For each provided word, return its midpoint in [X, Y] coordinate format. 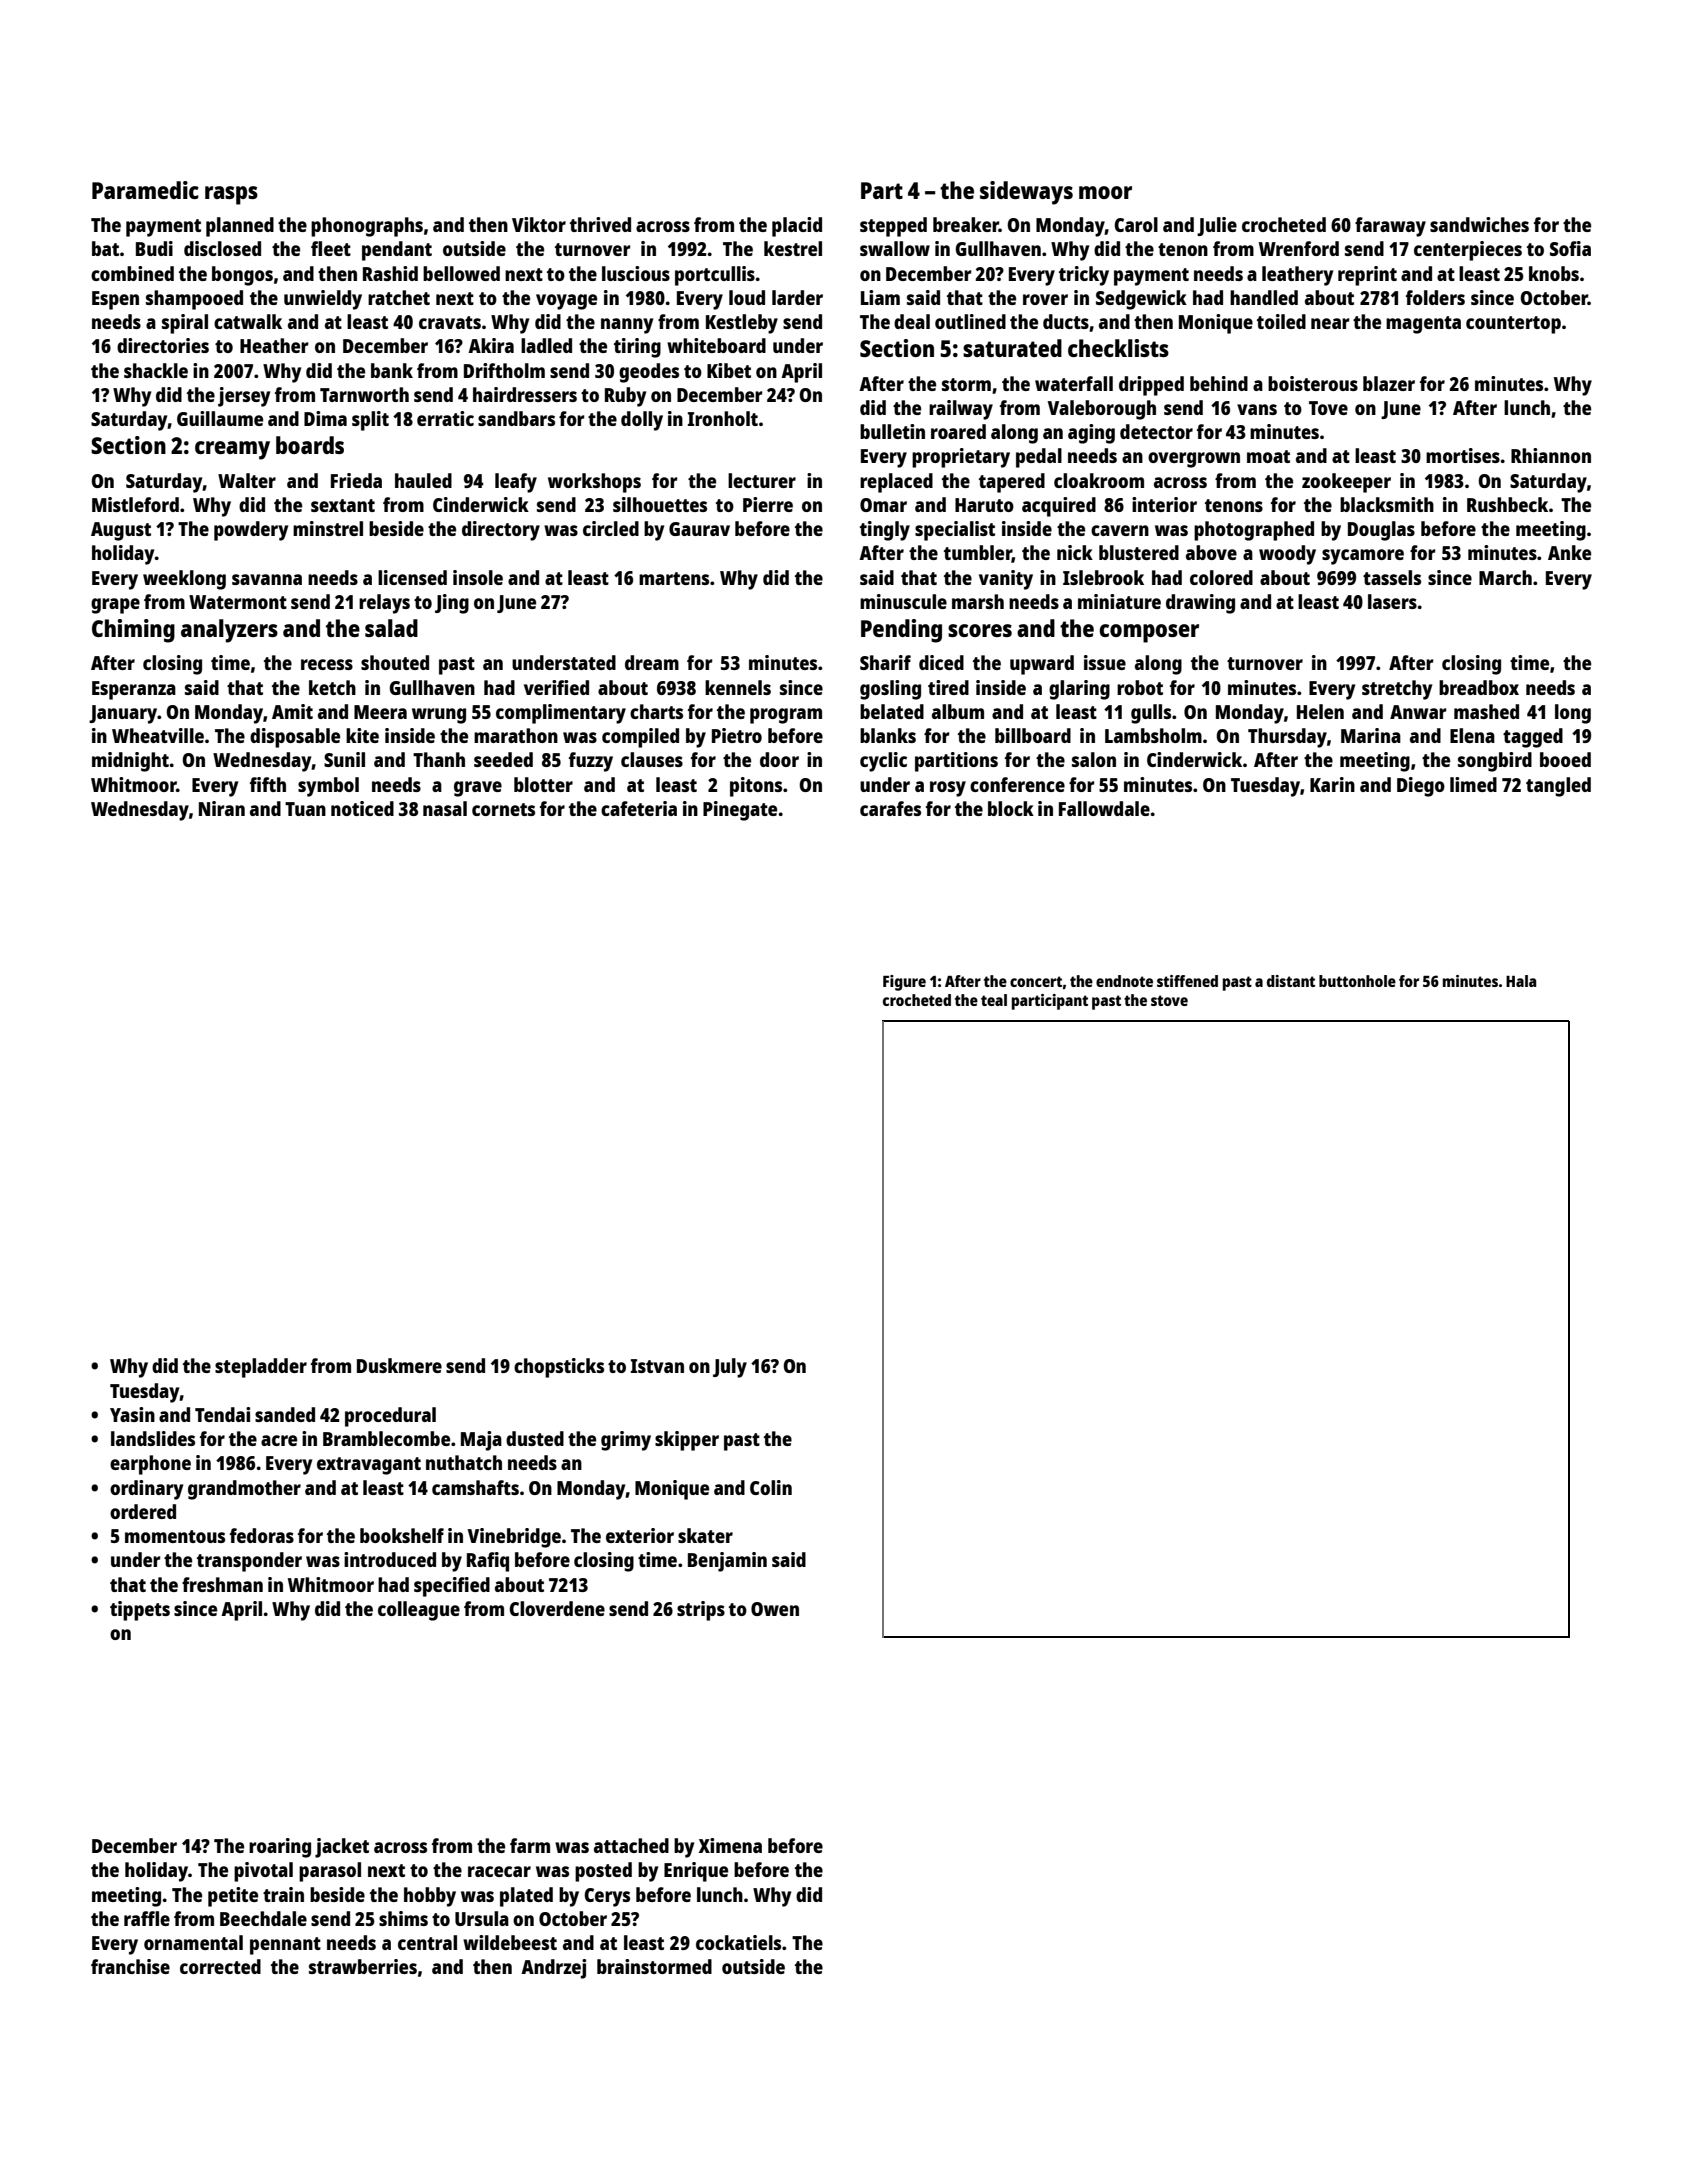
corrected [220, 1966]
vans [1257, 409]
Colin [771, 1487]
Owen [775, 1609]
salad [391, 628]
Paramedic [145, 190]
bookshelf [402, 1535]
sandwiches [1479, 224]
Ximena [730, 1845]
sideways [1026, 193]
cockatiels [738, 1942]
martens [674, 578]
